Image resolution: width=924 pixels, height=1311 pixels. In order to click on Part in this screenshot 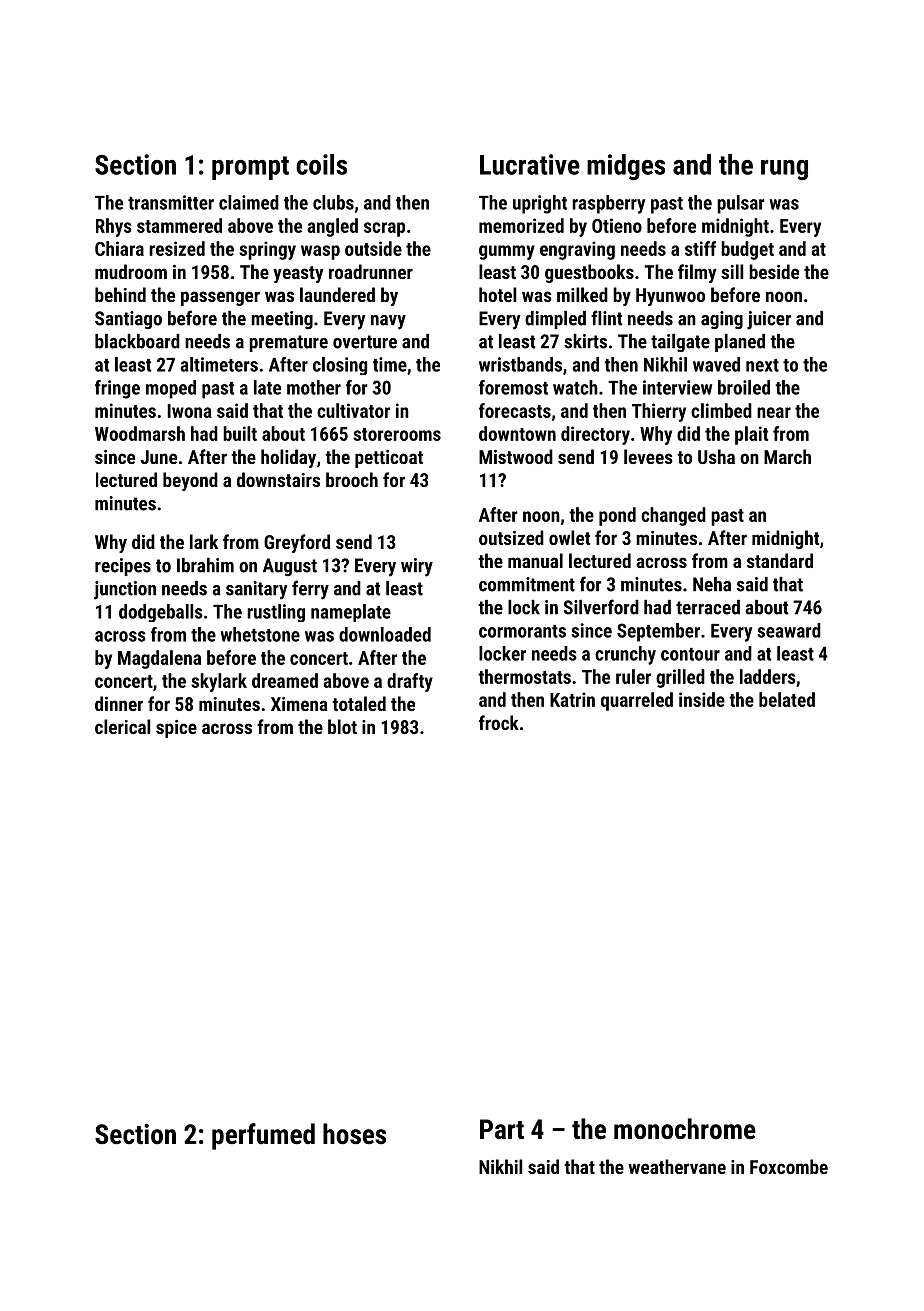, I will do `click(502, 1129)`.
